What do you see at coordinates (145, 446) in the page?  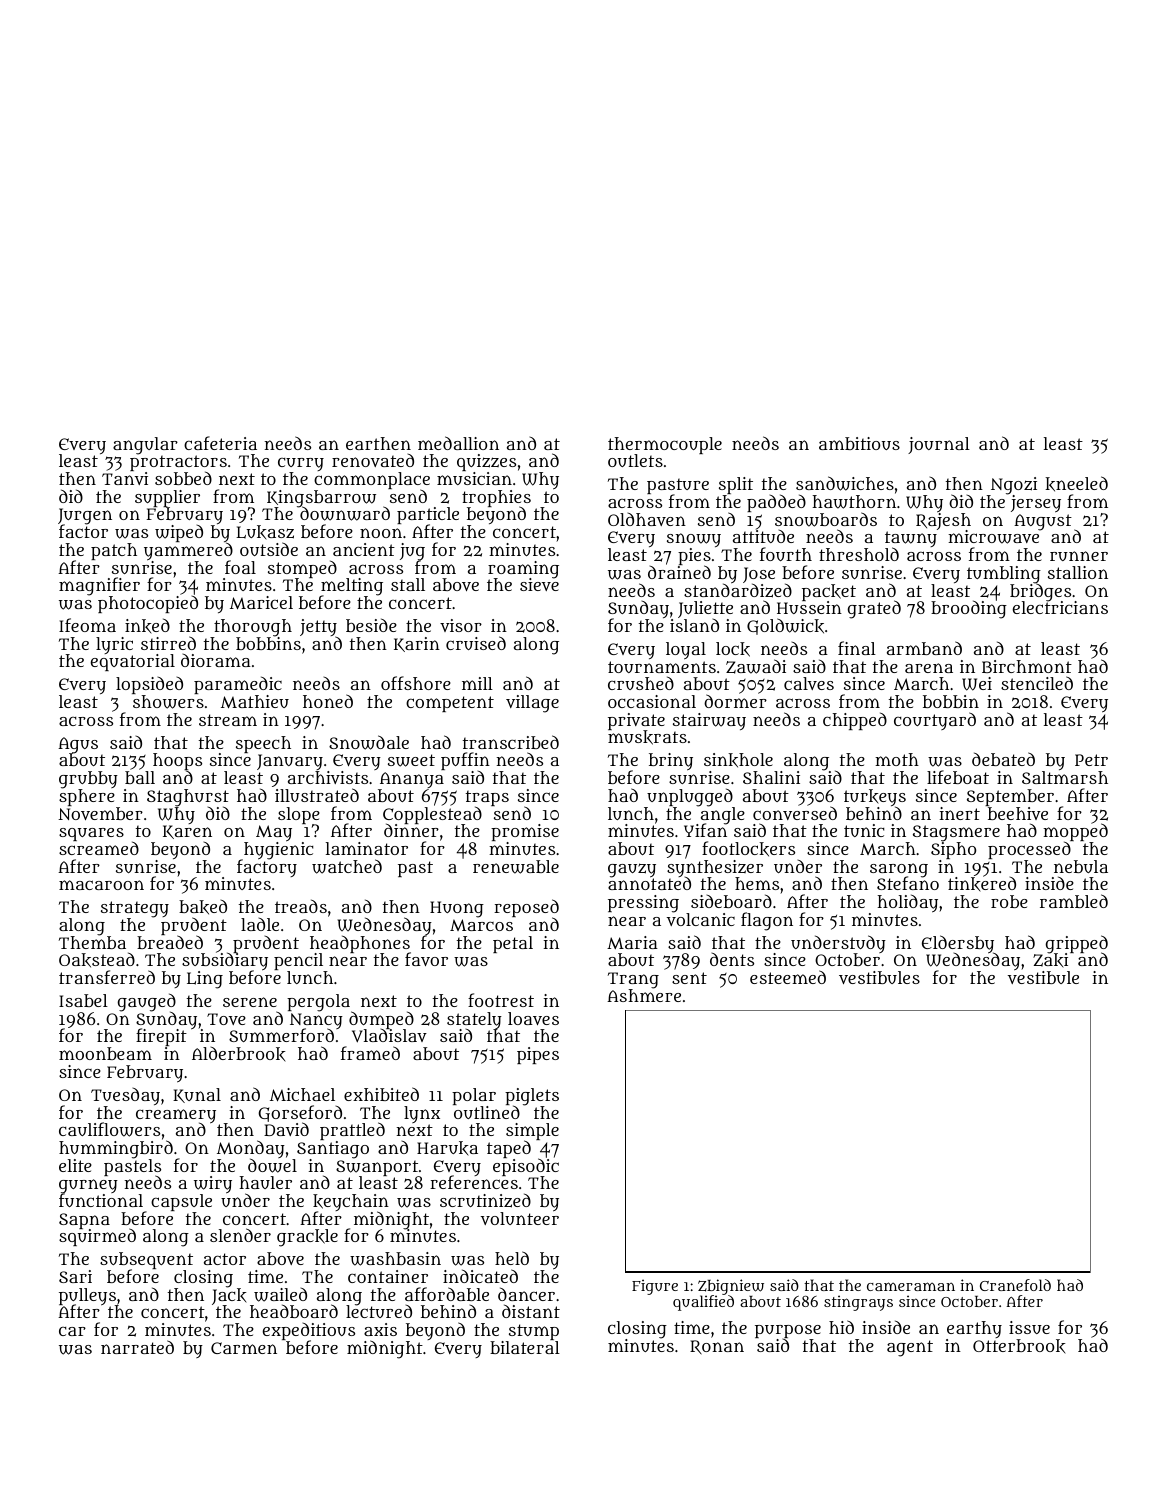 I see `angular` at bounding box center [145, 446].
